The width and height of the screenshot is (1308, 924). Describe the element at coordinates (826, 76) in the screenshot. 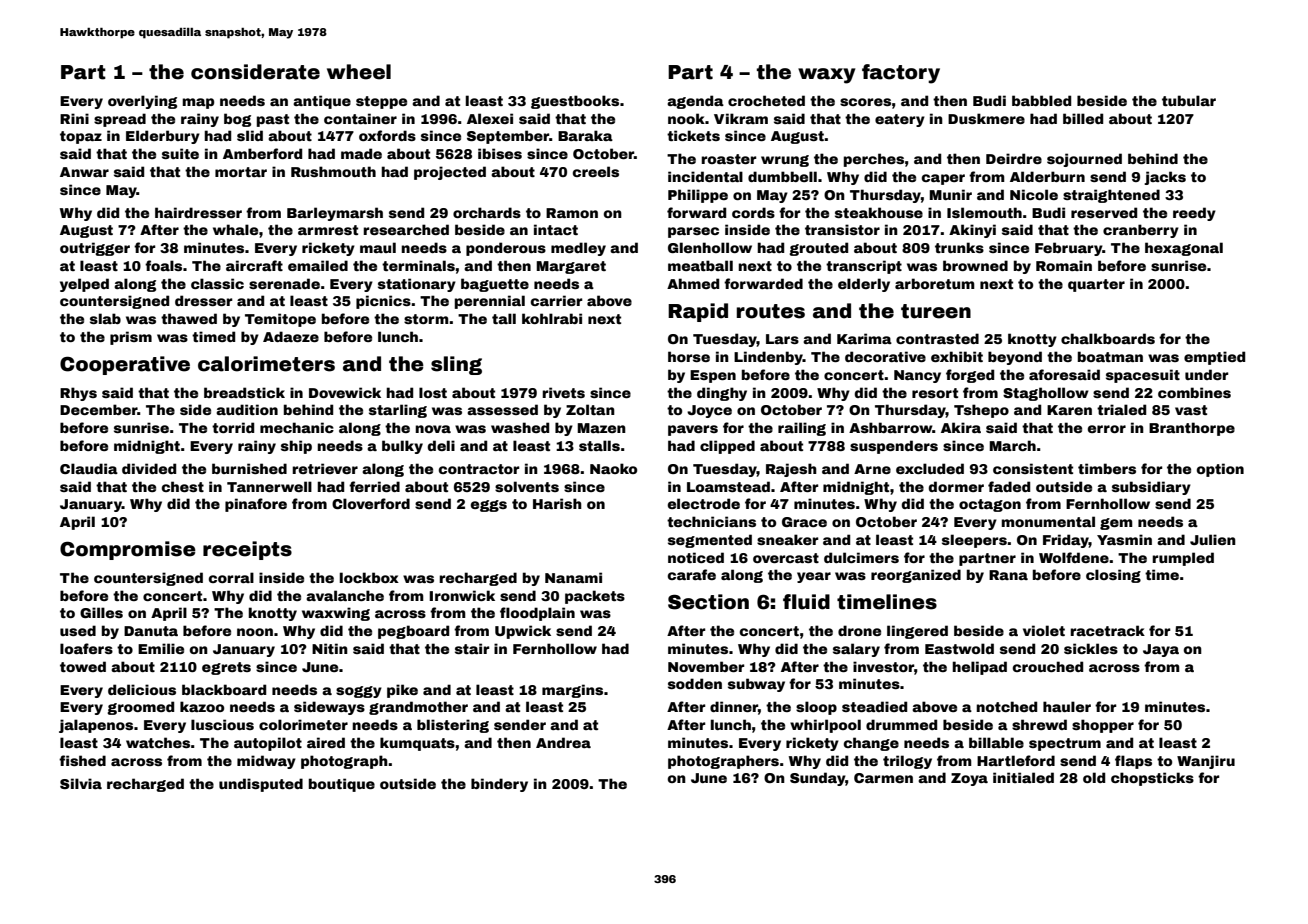

I see `waxy` at that location.
